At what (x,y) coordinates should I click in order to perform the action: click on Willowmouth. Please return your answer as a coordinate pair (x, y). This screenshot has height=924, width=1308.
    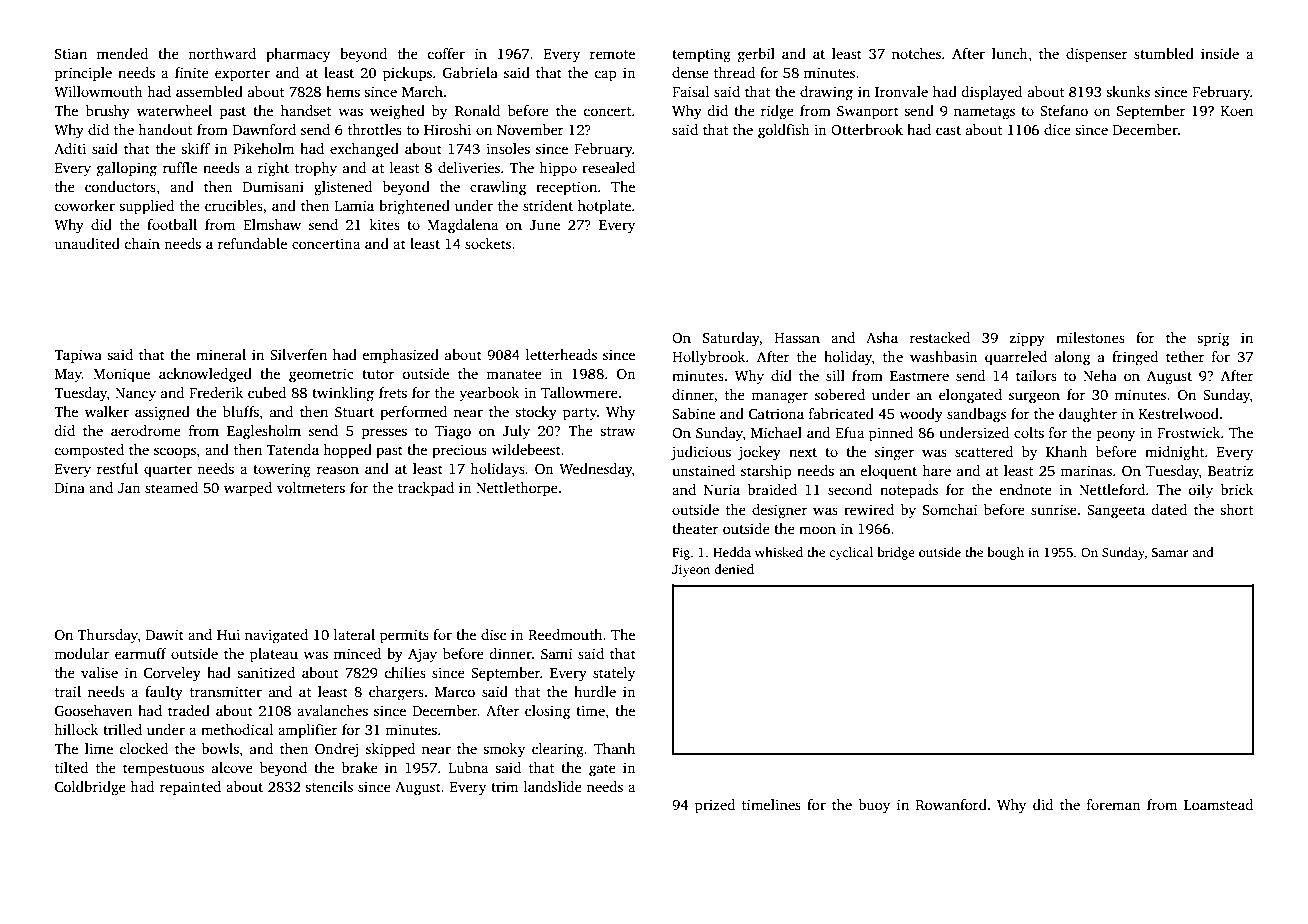
    Looking at the image, I should click on (98, 91).
